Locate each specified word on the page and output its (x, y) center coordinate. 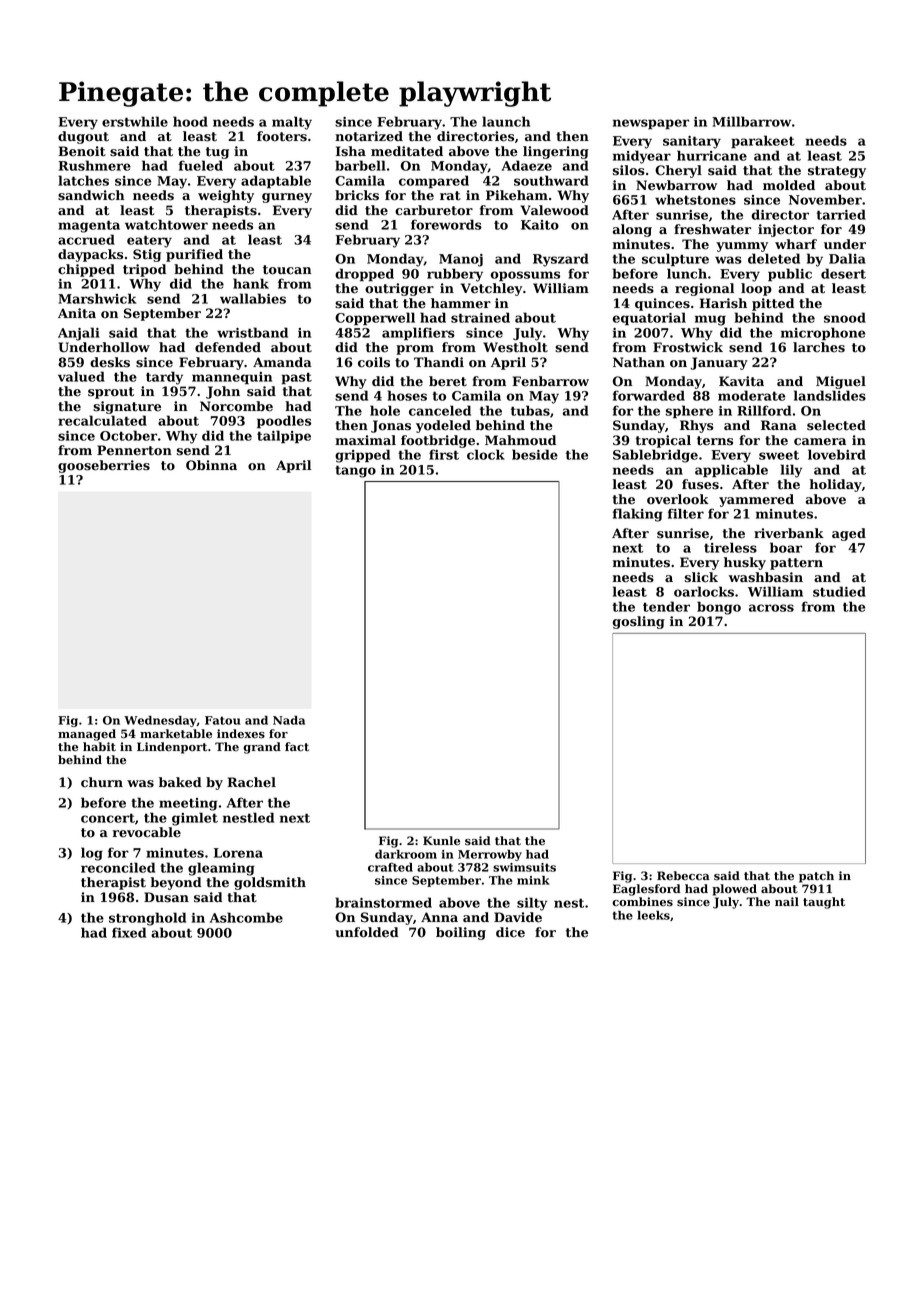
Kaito (540, 225)
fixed (129, 932)
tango (355, 471)
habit (99, 746)
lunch (687, 273)
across (771, 608)
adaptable (276, 182)
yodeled (443, 426)
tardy (164, 378)
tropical (663, 441)
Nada (289, 720)
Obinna (211, 465)
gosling (638, 622)
